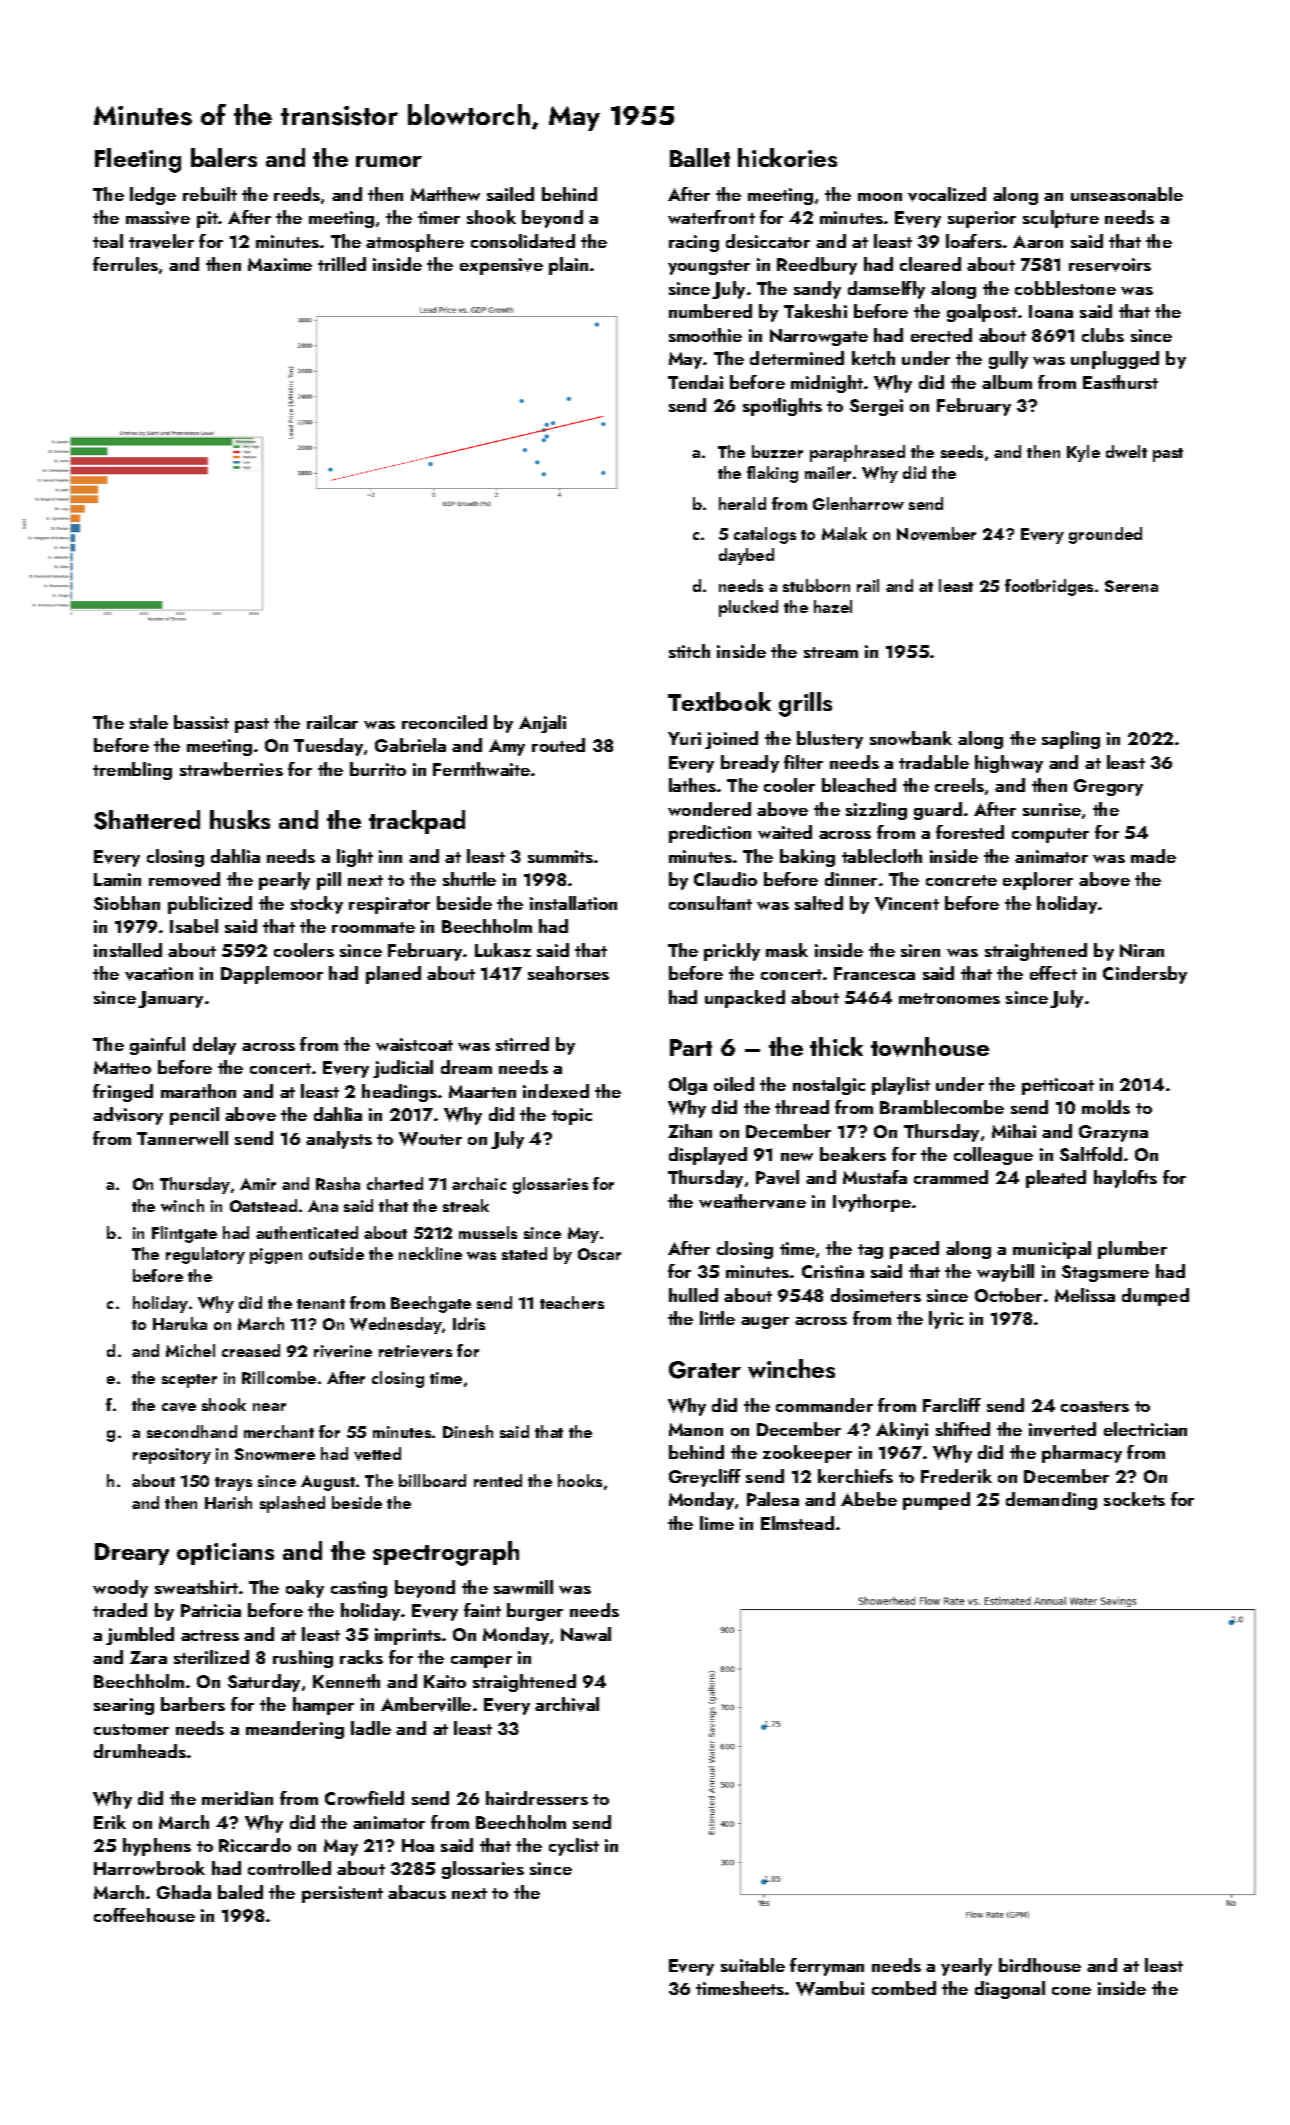  What do you see at coordinates (184, 1234) in the screenshot?
I see `Flintgate` at bounding box center [184, 1234].
